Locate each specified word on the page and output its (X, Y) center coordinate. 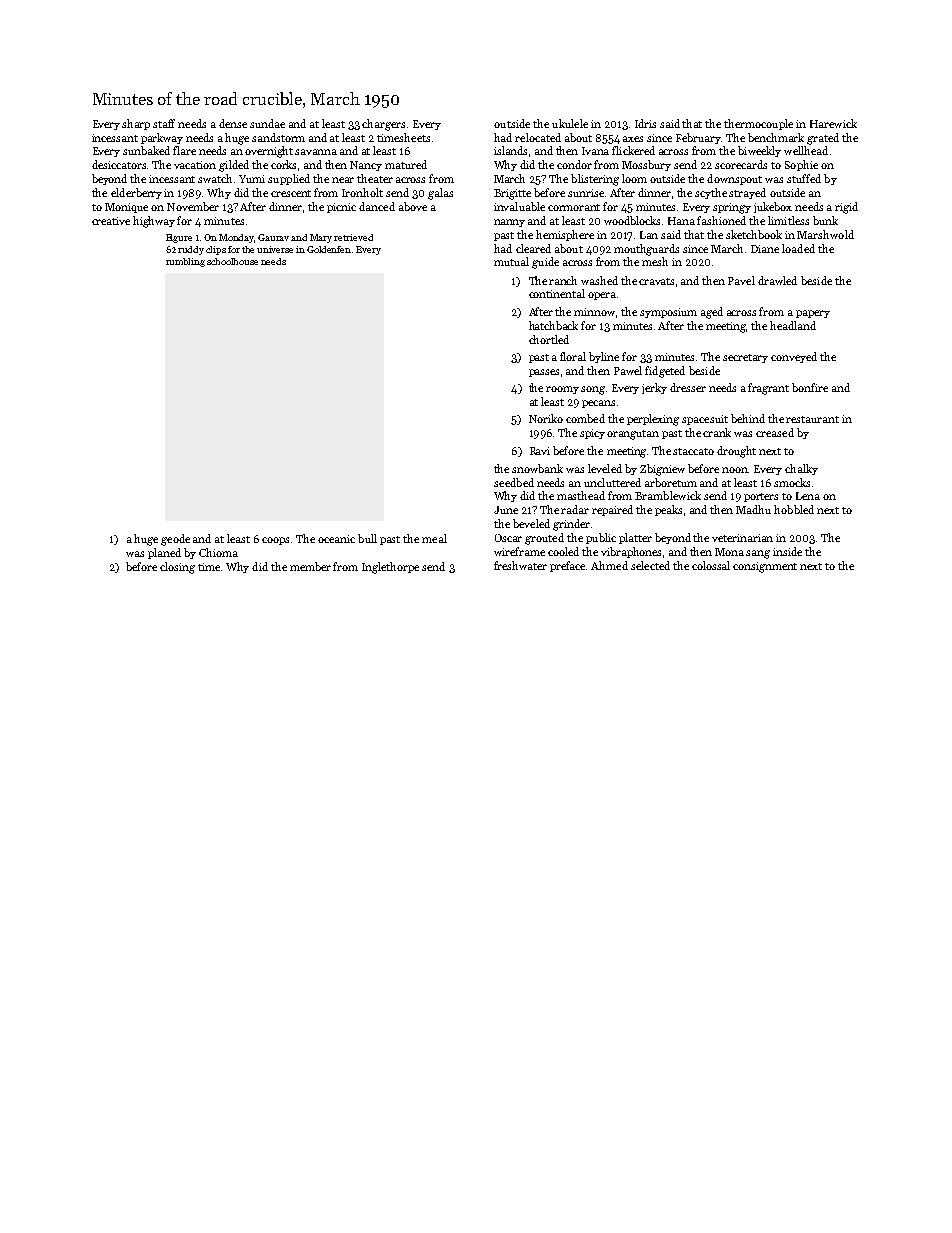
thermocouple (758, 124)
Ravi (540, 451)
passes (544, 373)
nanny (509, 223)
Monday (237, 238)
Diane (765, 249)
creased (775, 432)
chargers (383, 125)
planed (164, 553)
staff (164, 123)
